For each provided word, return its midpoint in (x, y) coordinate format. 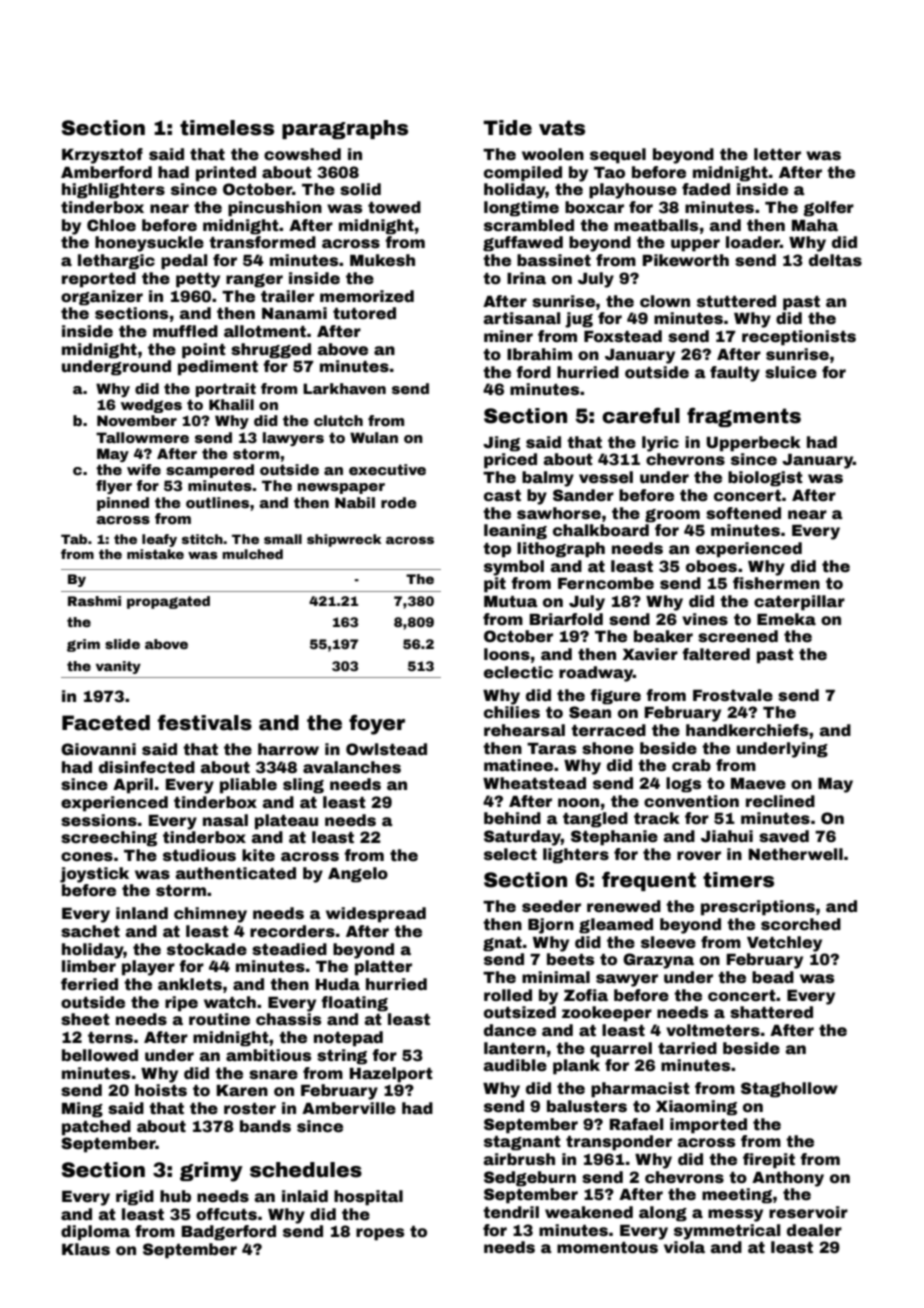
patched (96, 1128)
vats (562, 128)
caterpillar (799, 603)
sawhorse (559, 513)
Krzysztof (102, 156)
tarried (687, 1048)
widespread (376, 915)
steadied (289, 949)
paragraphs (345, 129)
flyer (114, 487)
